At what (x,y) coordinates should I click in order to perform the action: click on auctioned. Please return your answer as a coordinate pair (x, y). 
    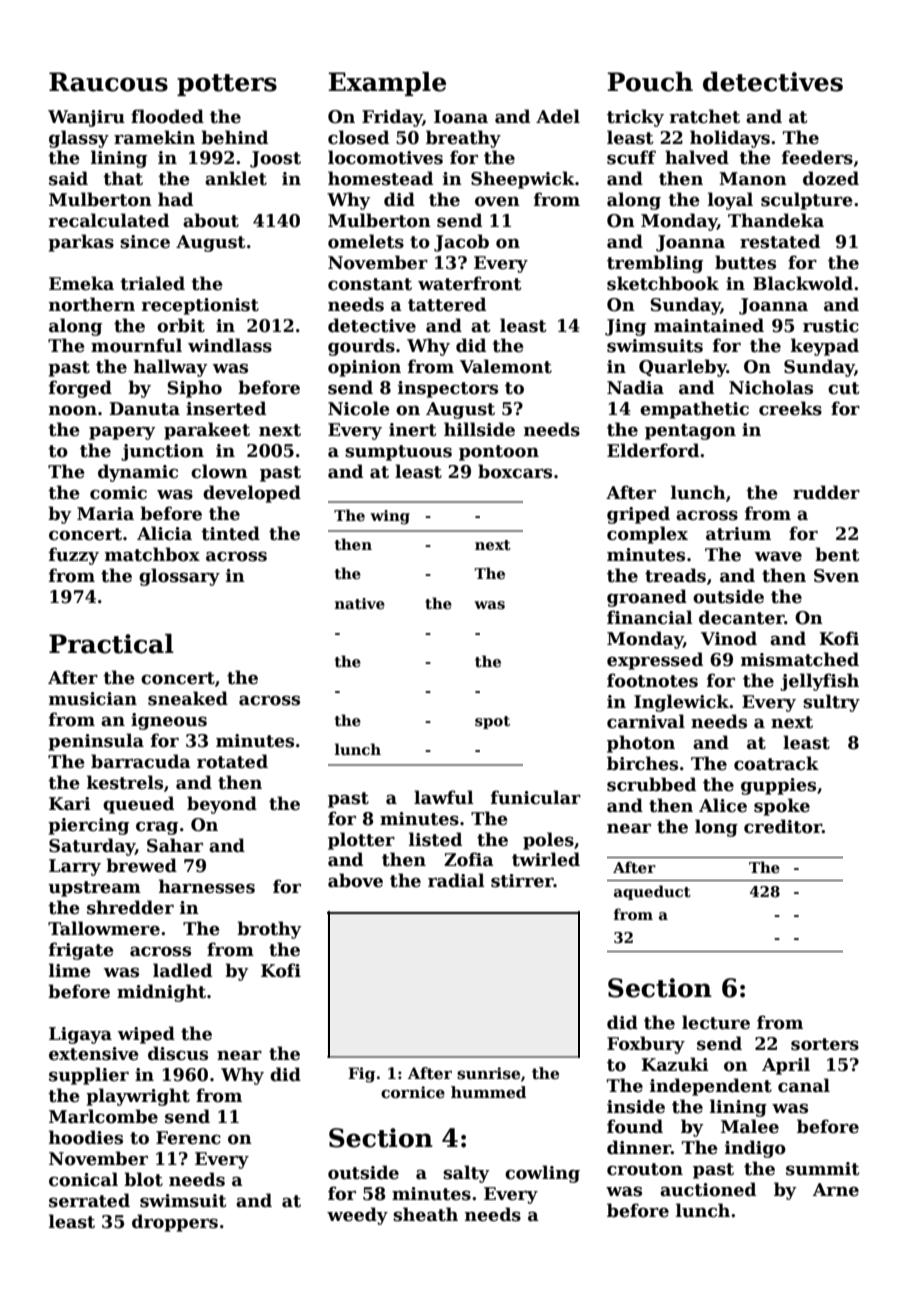
    Looking at the image, I should click on (708, 1189).
